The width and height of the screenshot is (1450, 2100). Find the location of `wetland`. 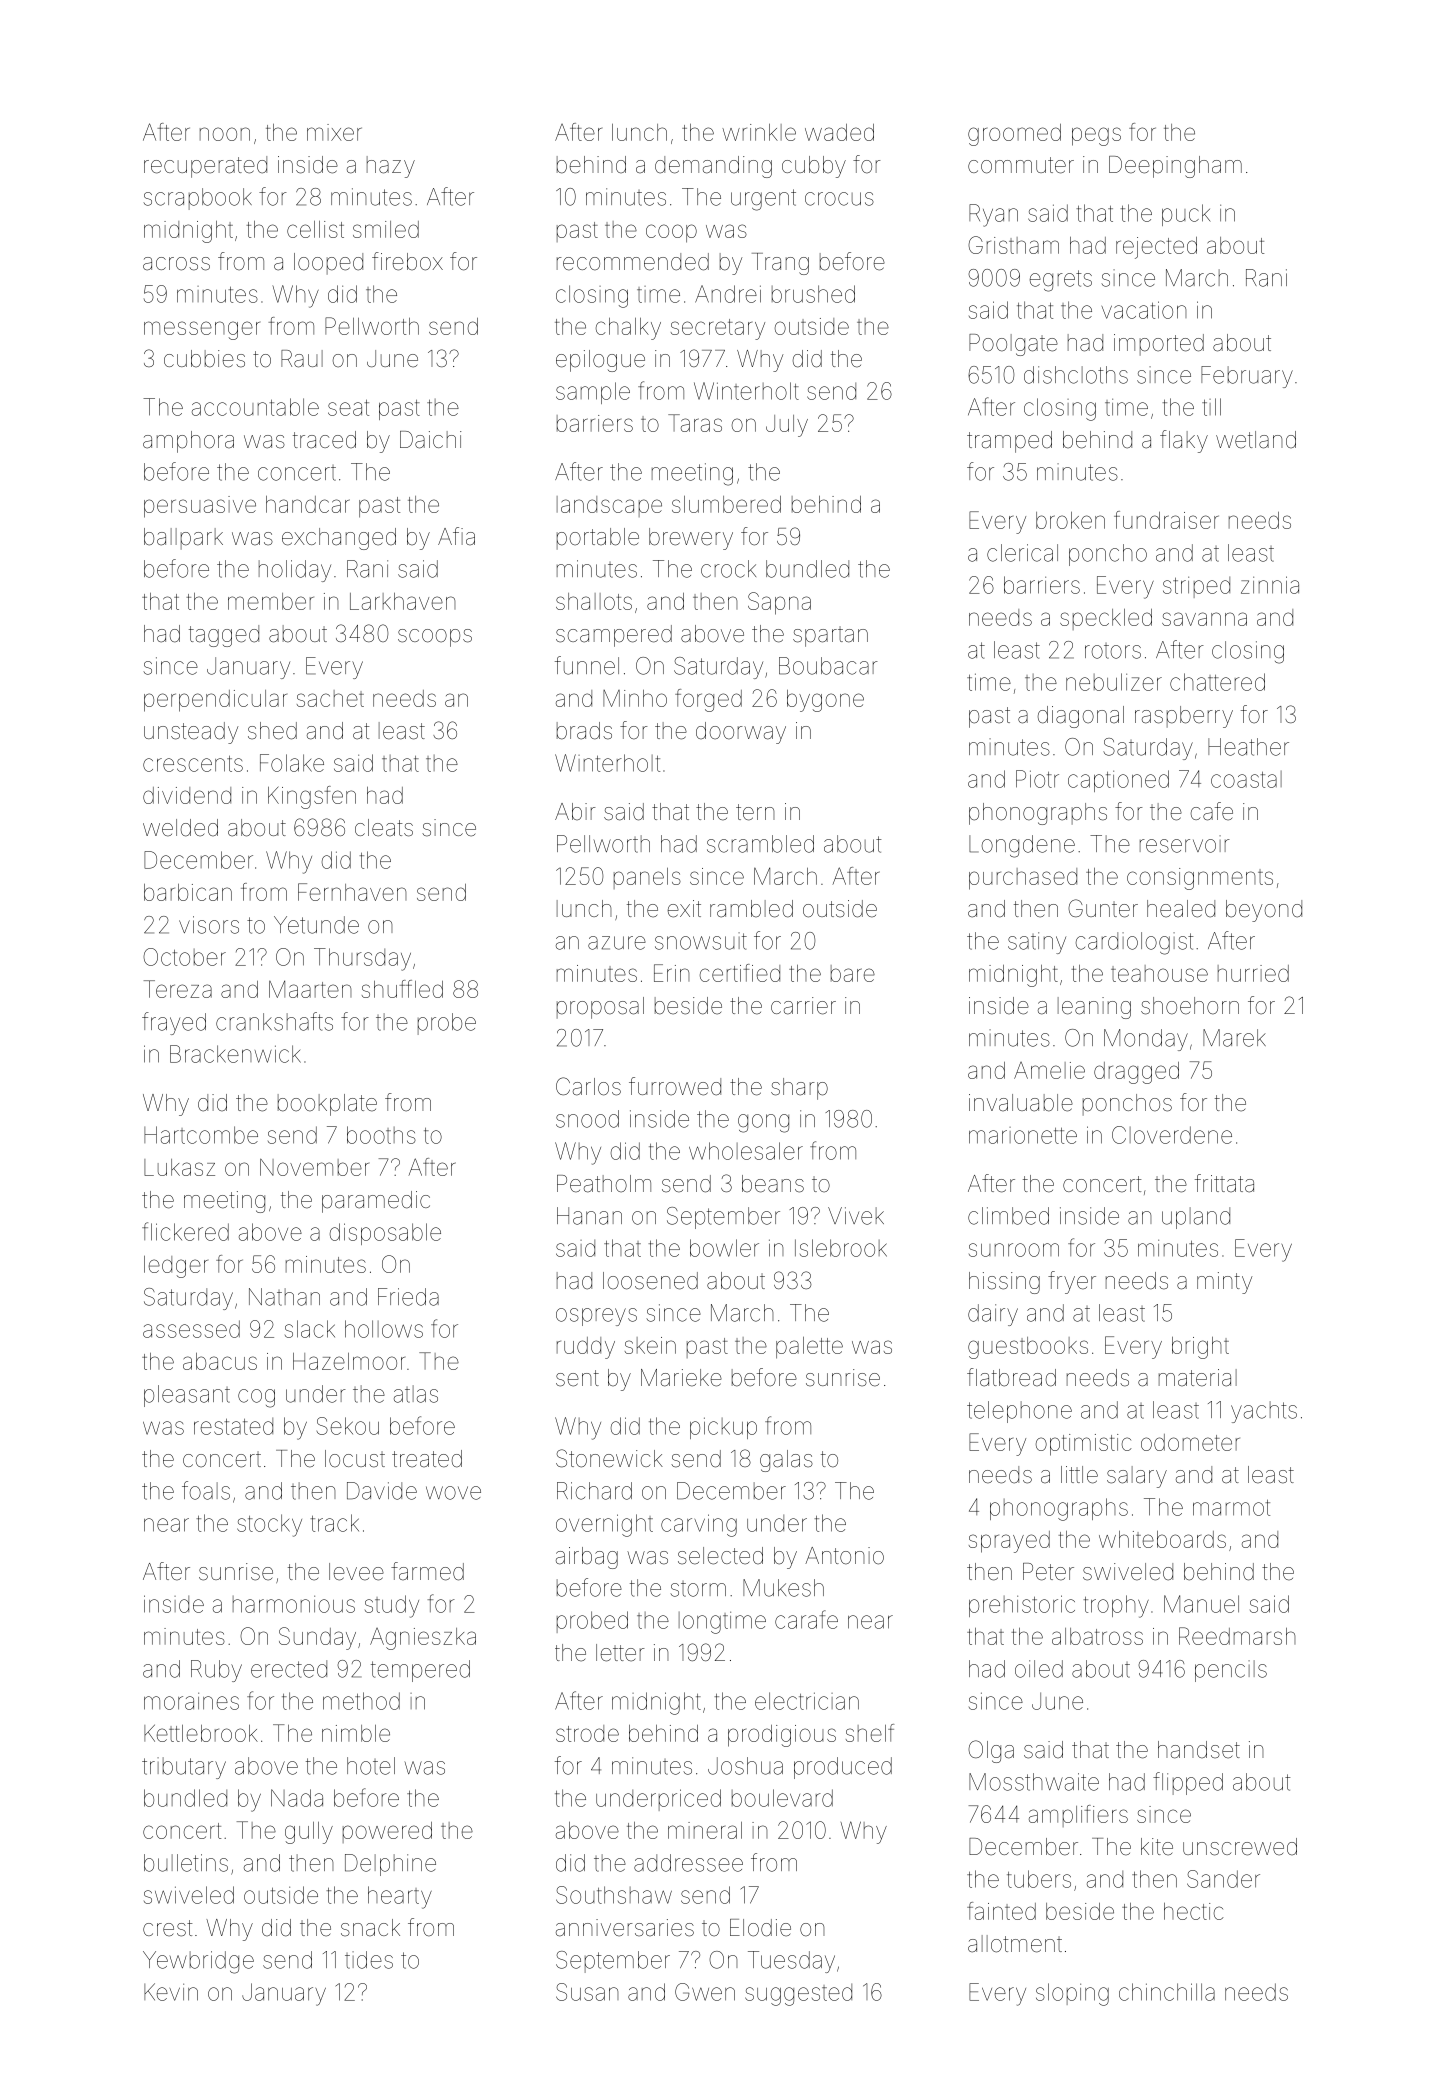

wetland is located at coordinates (1256, 440).
